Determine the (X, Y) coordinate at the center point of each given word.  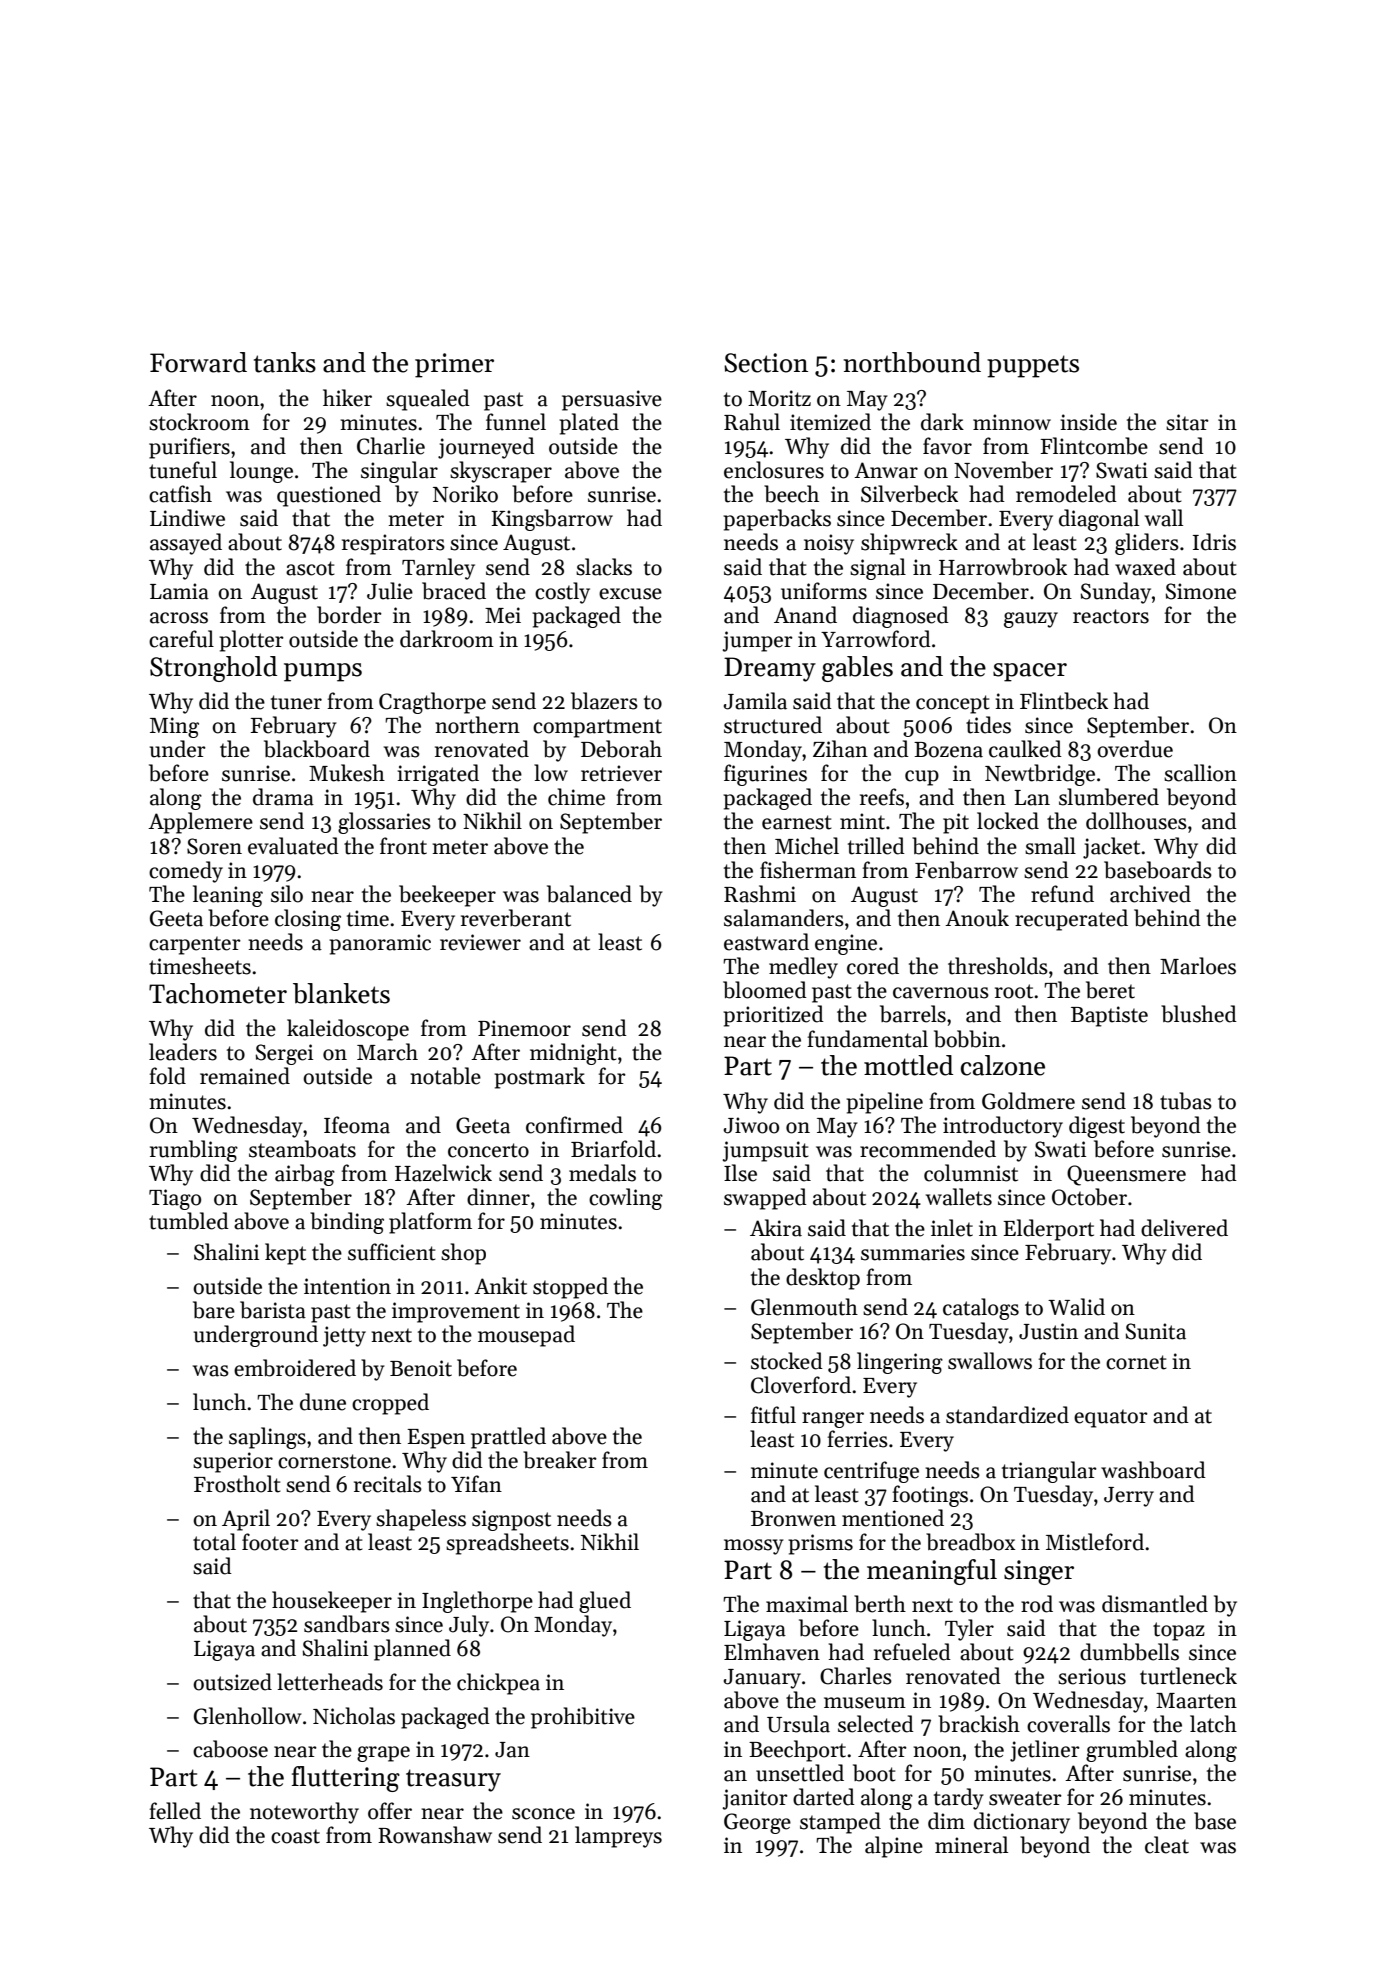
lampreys (618, 1837)
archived (1150, 894)
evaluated (293, 846)
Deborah (621, 749)
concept (953, 704)
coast (295, 1836)
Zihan (840, 749)
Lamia (179, 591)
